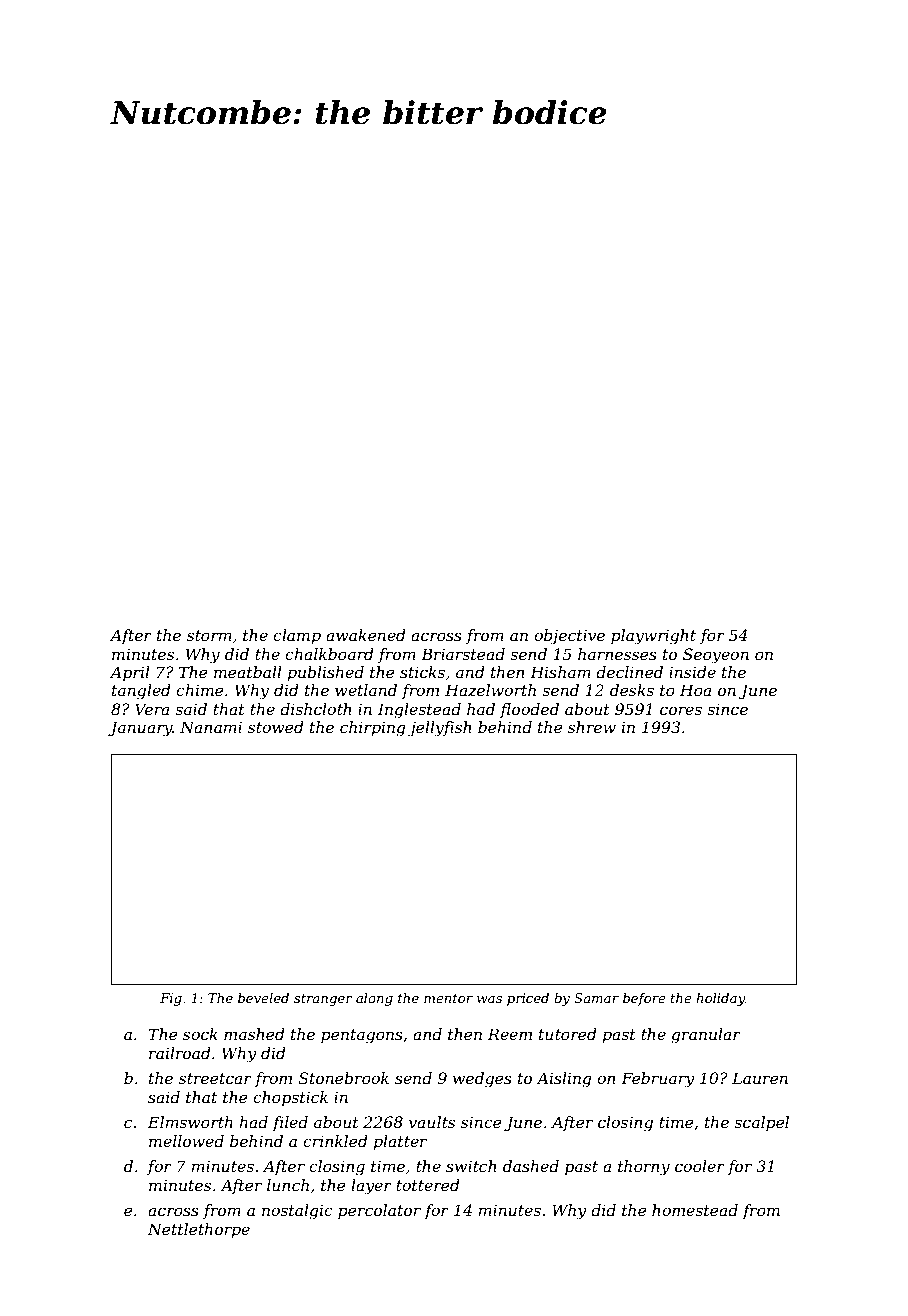 Image resolution: width=908 pixels, height=1316 pixels. I want to click on railroad, so click(180, 1053).
